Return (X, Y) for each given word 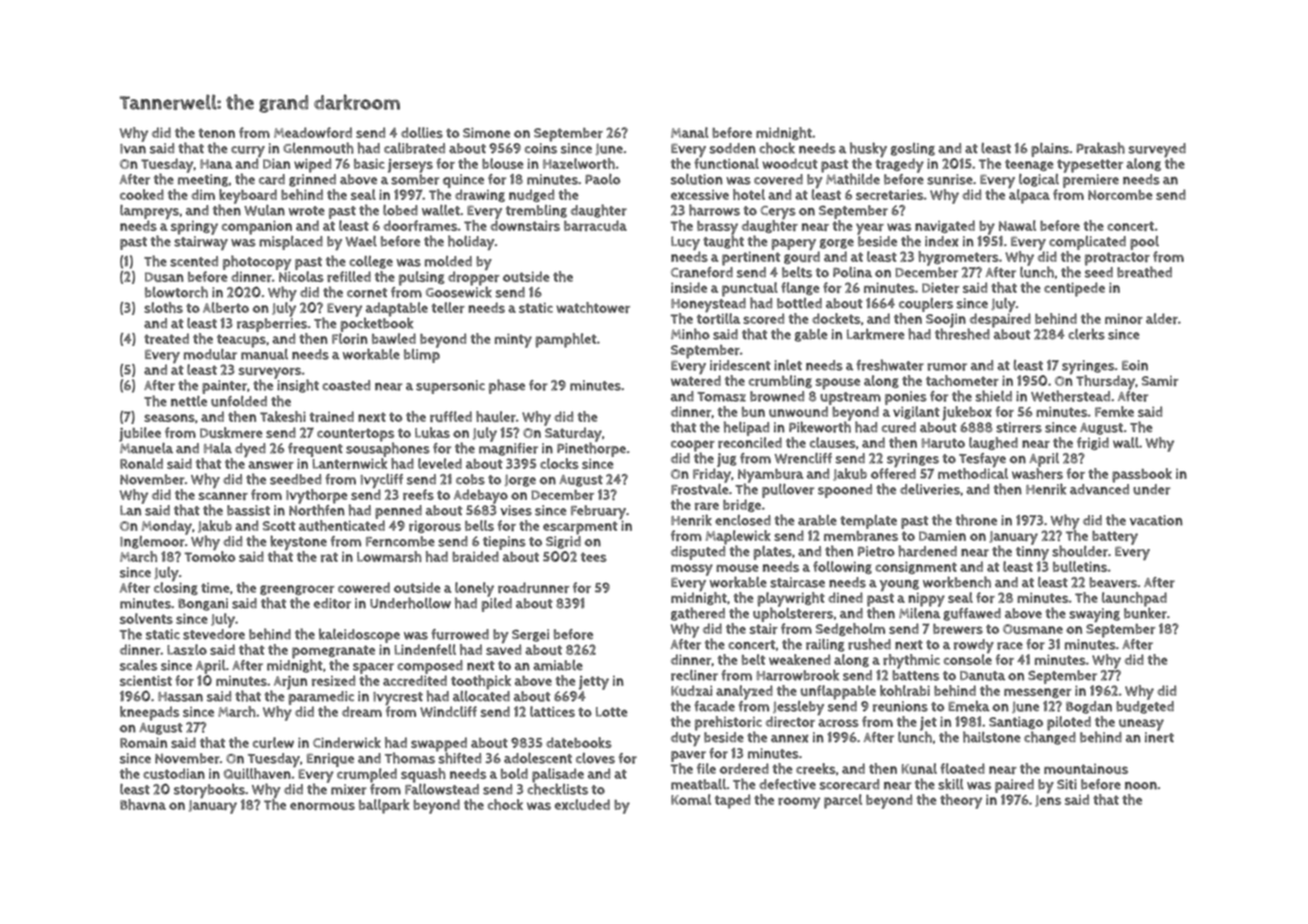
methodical (973, 473)
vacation (1156, 520)
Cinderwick (347, 742)
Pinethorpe (591, 449)
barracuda (595, 225)
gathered (698, 614)
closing (176, 588)
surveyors (270, 373)
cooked (142, 194)
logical (1039, 180)
